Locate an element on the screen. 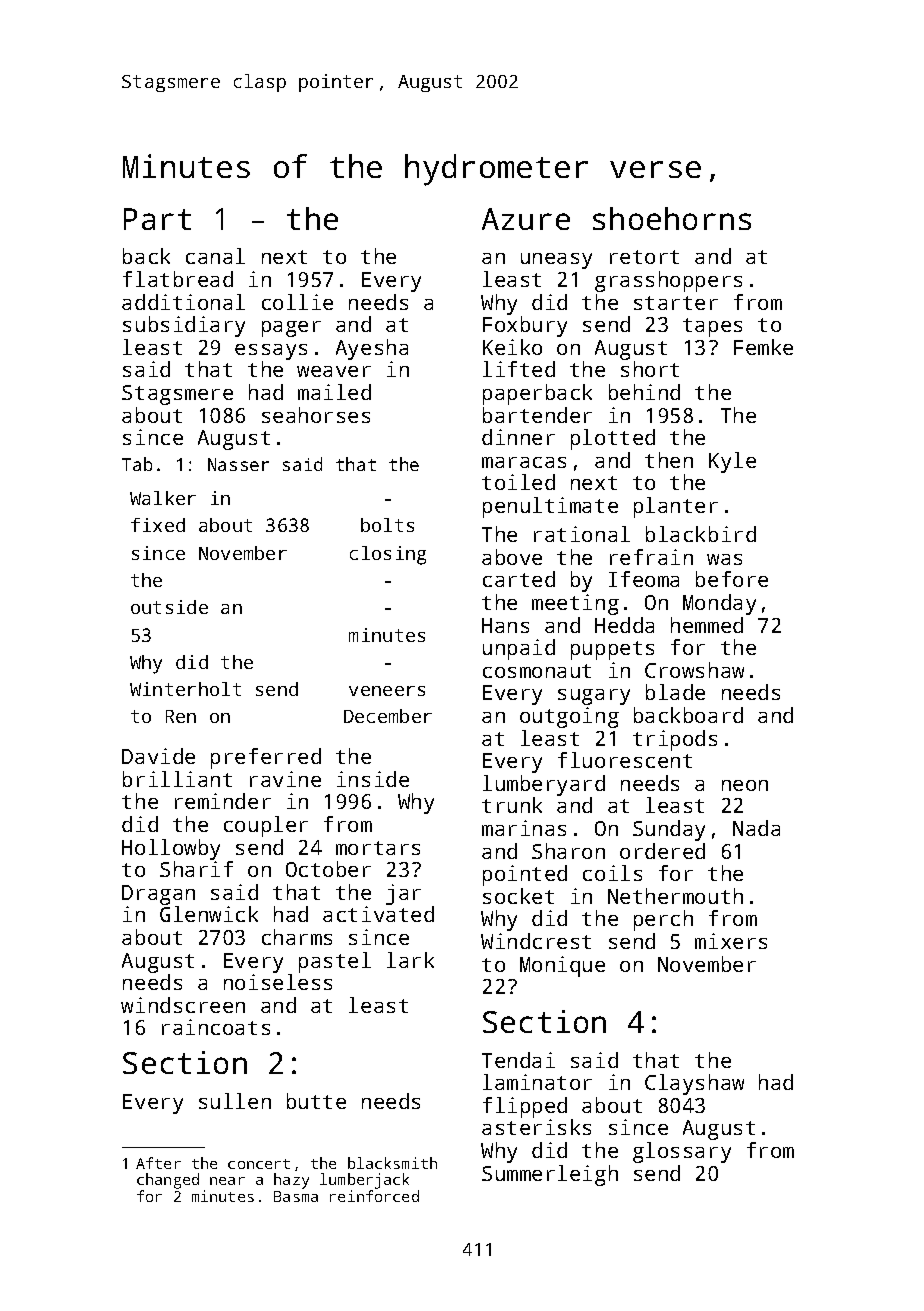 The height and width of the screenshot is (1311, 924). noiseless is located at coordinates (278, 982).
